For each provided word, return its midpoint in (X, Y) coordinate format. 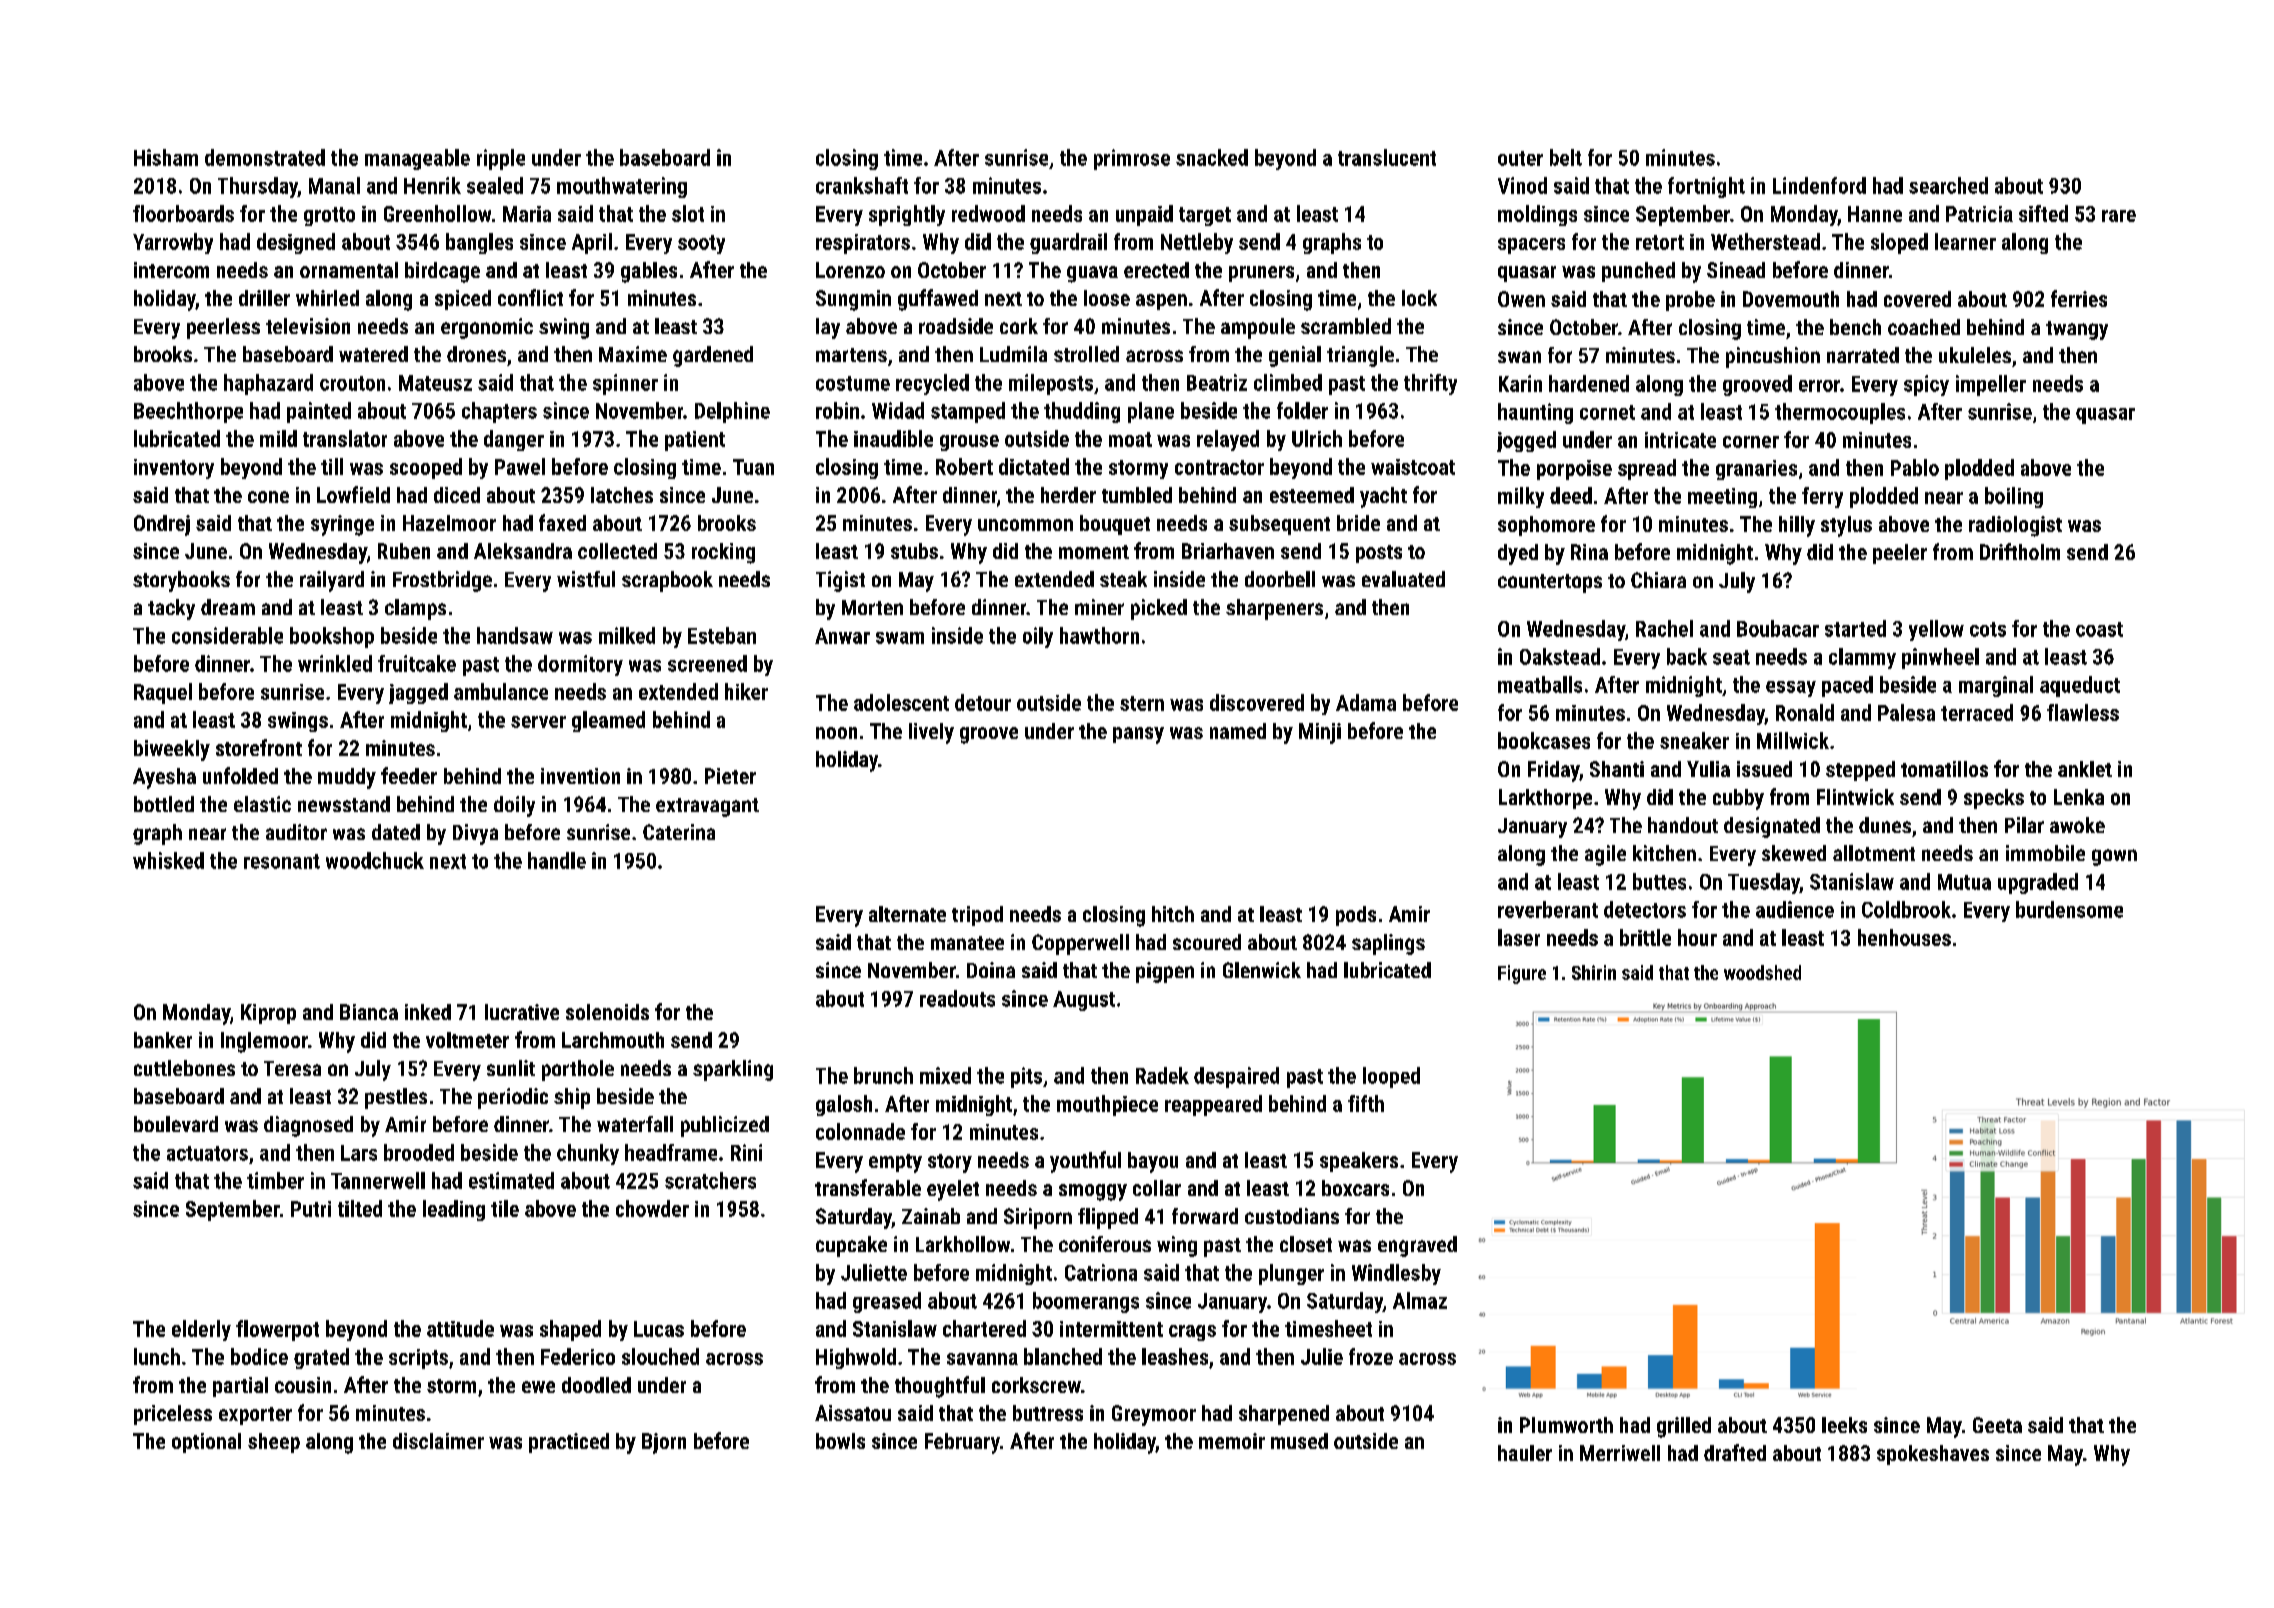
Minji (1320, 733)
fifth (1366, 1103)
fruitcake (417, 663)
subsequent (1279, 525)
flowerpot (277, 1330)
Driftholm (2020, 551)
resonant (282, 861)
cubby (1738, 799)
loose (1107, 298)
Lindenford (1819, 185)
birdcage (442, 272)
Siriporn (1038, 1218)
